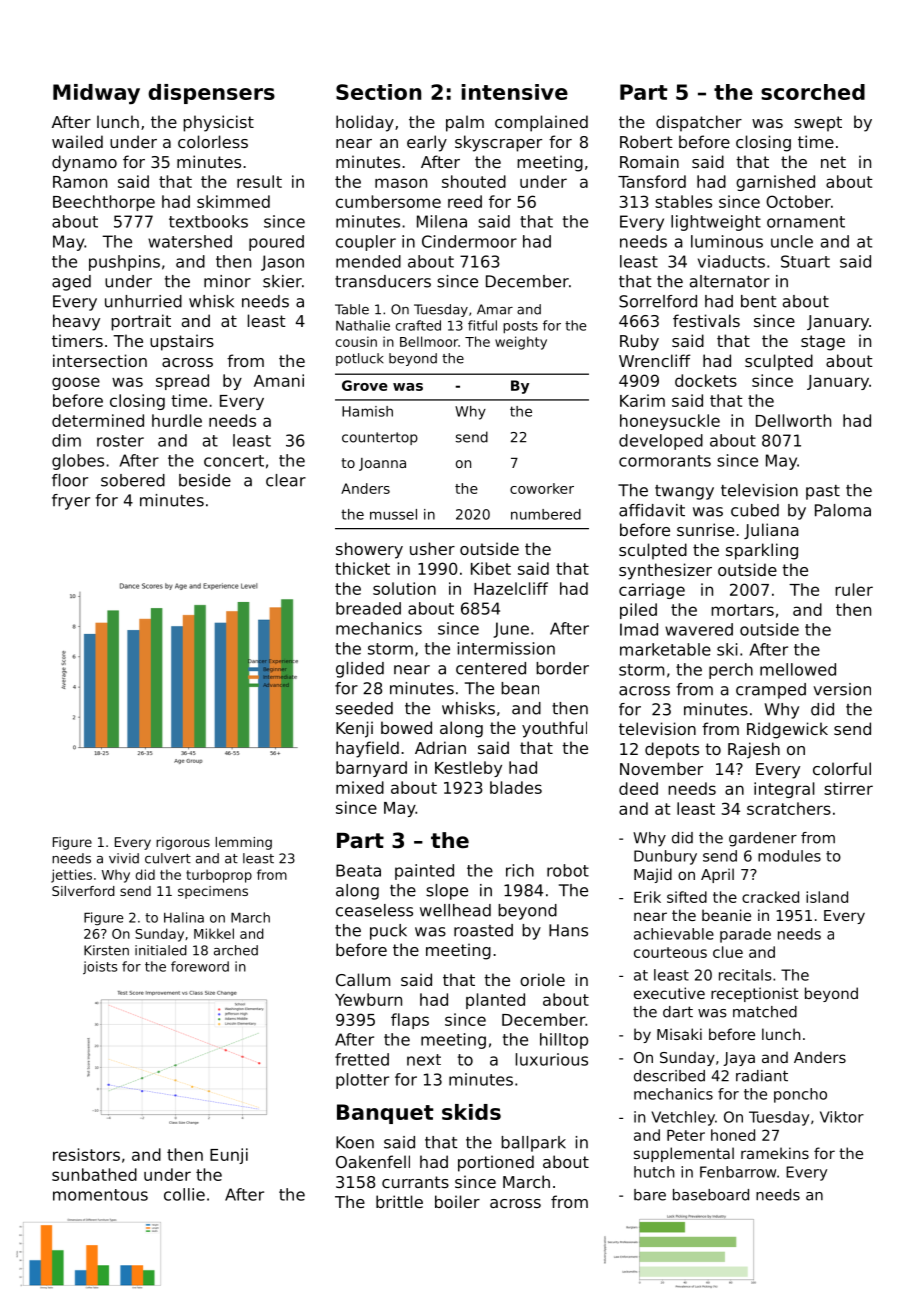 Image resolution: width=924 pixels, height=1308 pixels. I want to click on boiler, so click(457, 1201).
